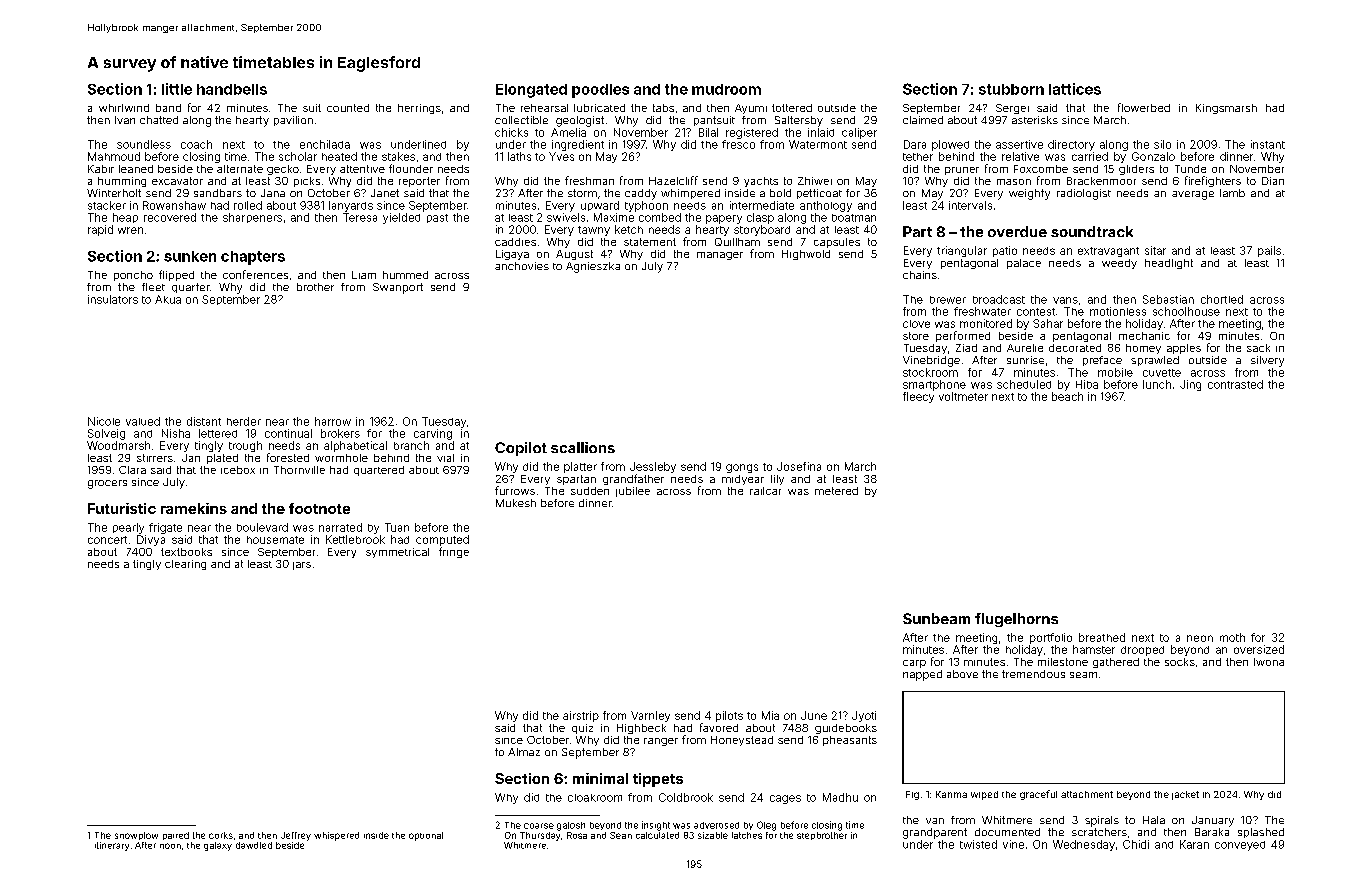  What do you see at coordinates (583, 447) in the screenshot?
I see `scallions` at bounding box center [583, 447].
